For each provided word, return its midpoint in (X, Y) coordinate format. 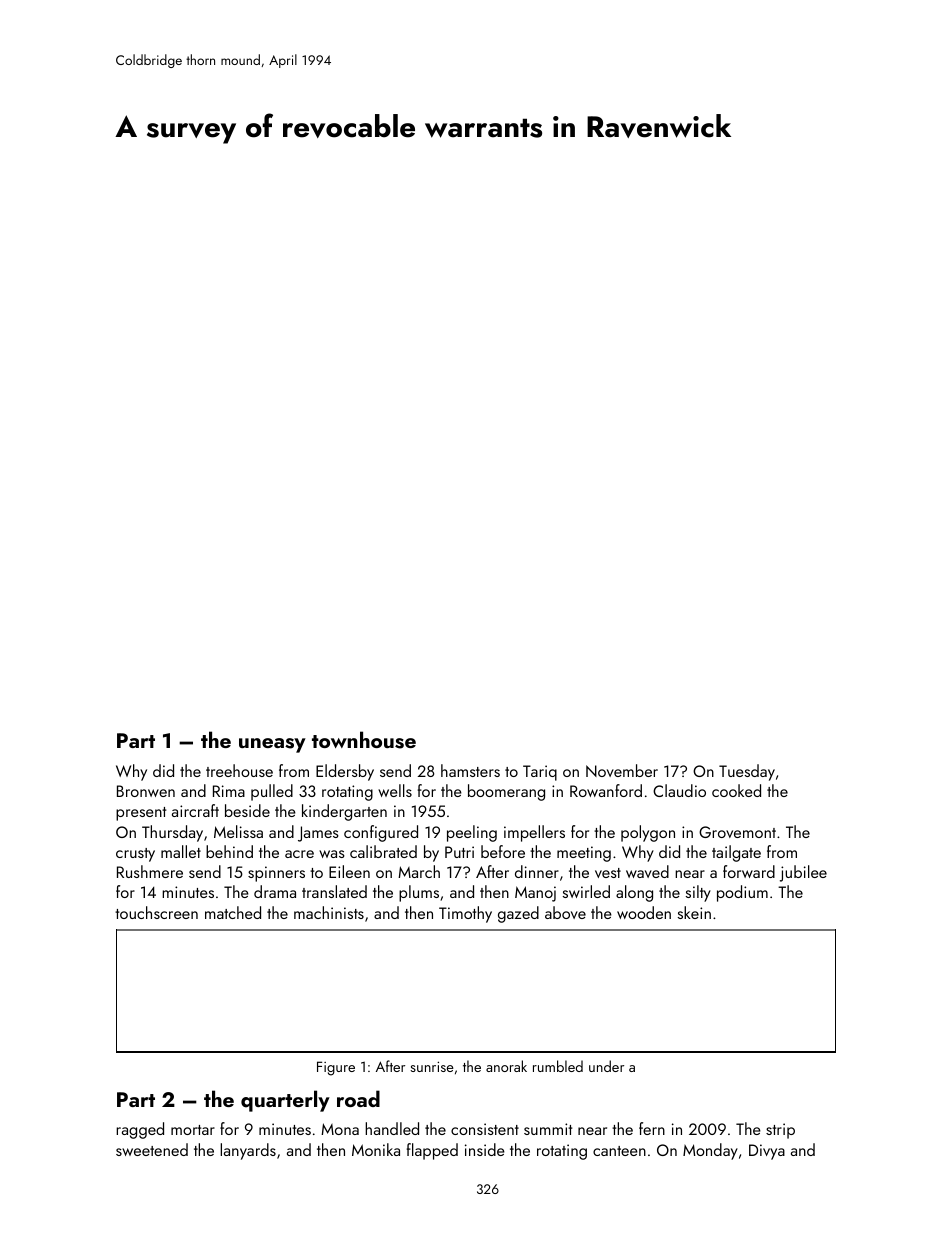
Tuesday (747, 772)
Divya (767, 1152)
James (318, 834)
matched (233, 912)
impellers (534, 833)
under (606, 1066)
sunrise (432, 1066)
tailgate (736, 853)
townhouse (364, 740)
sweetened (152, 1149)
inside (485, 1149)
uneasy (272, 745)
